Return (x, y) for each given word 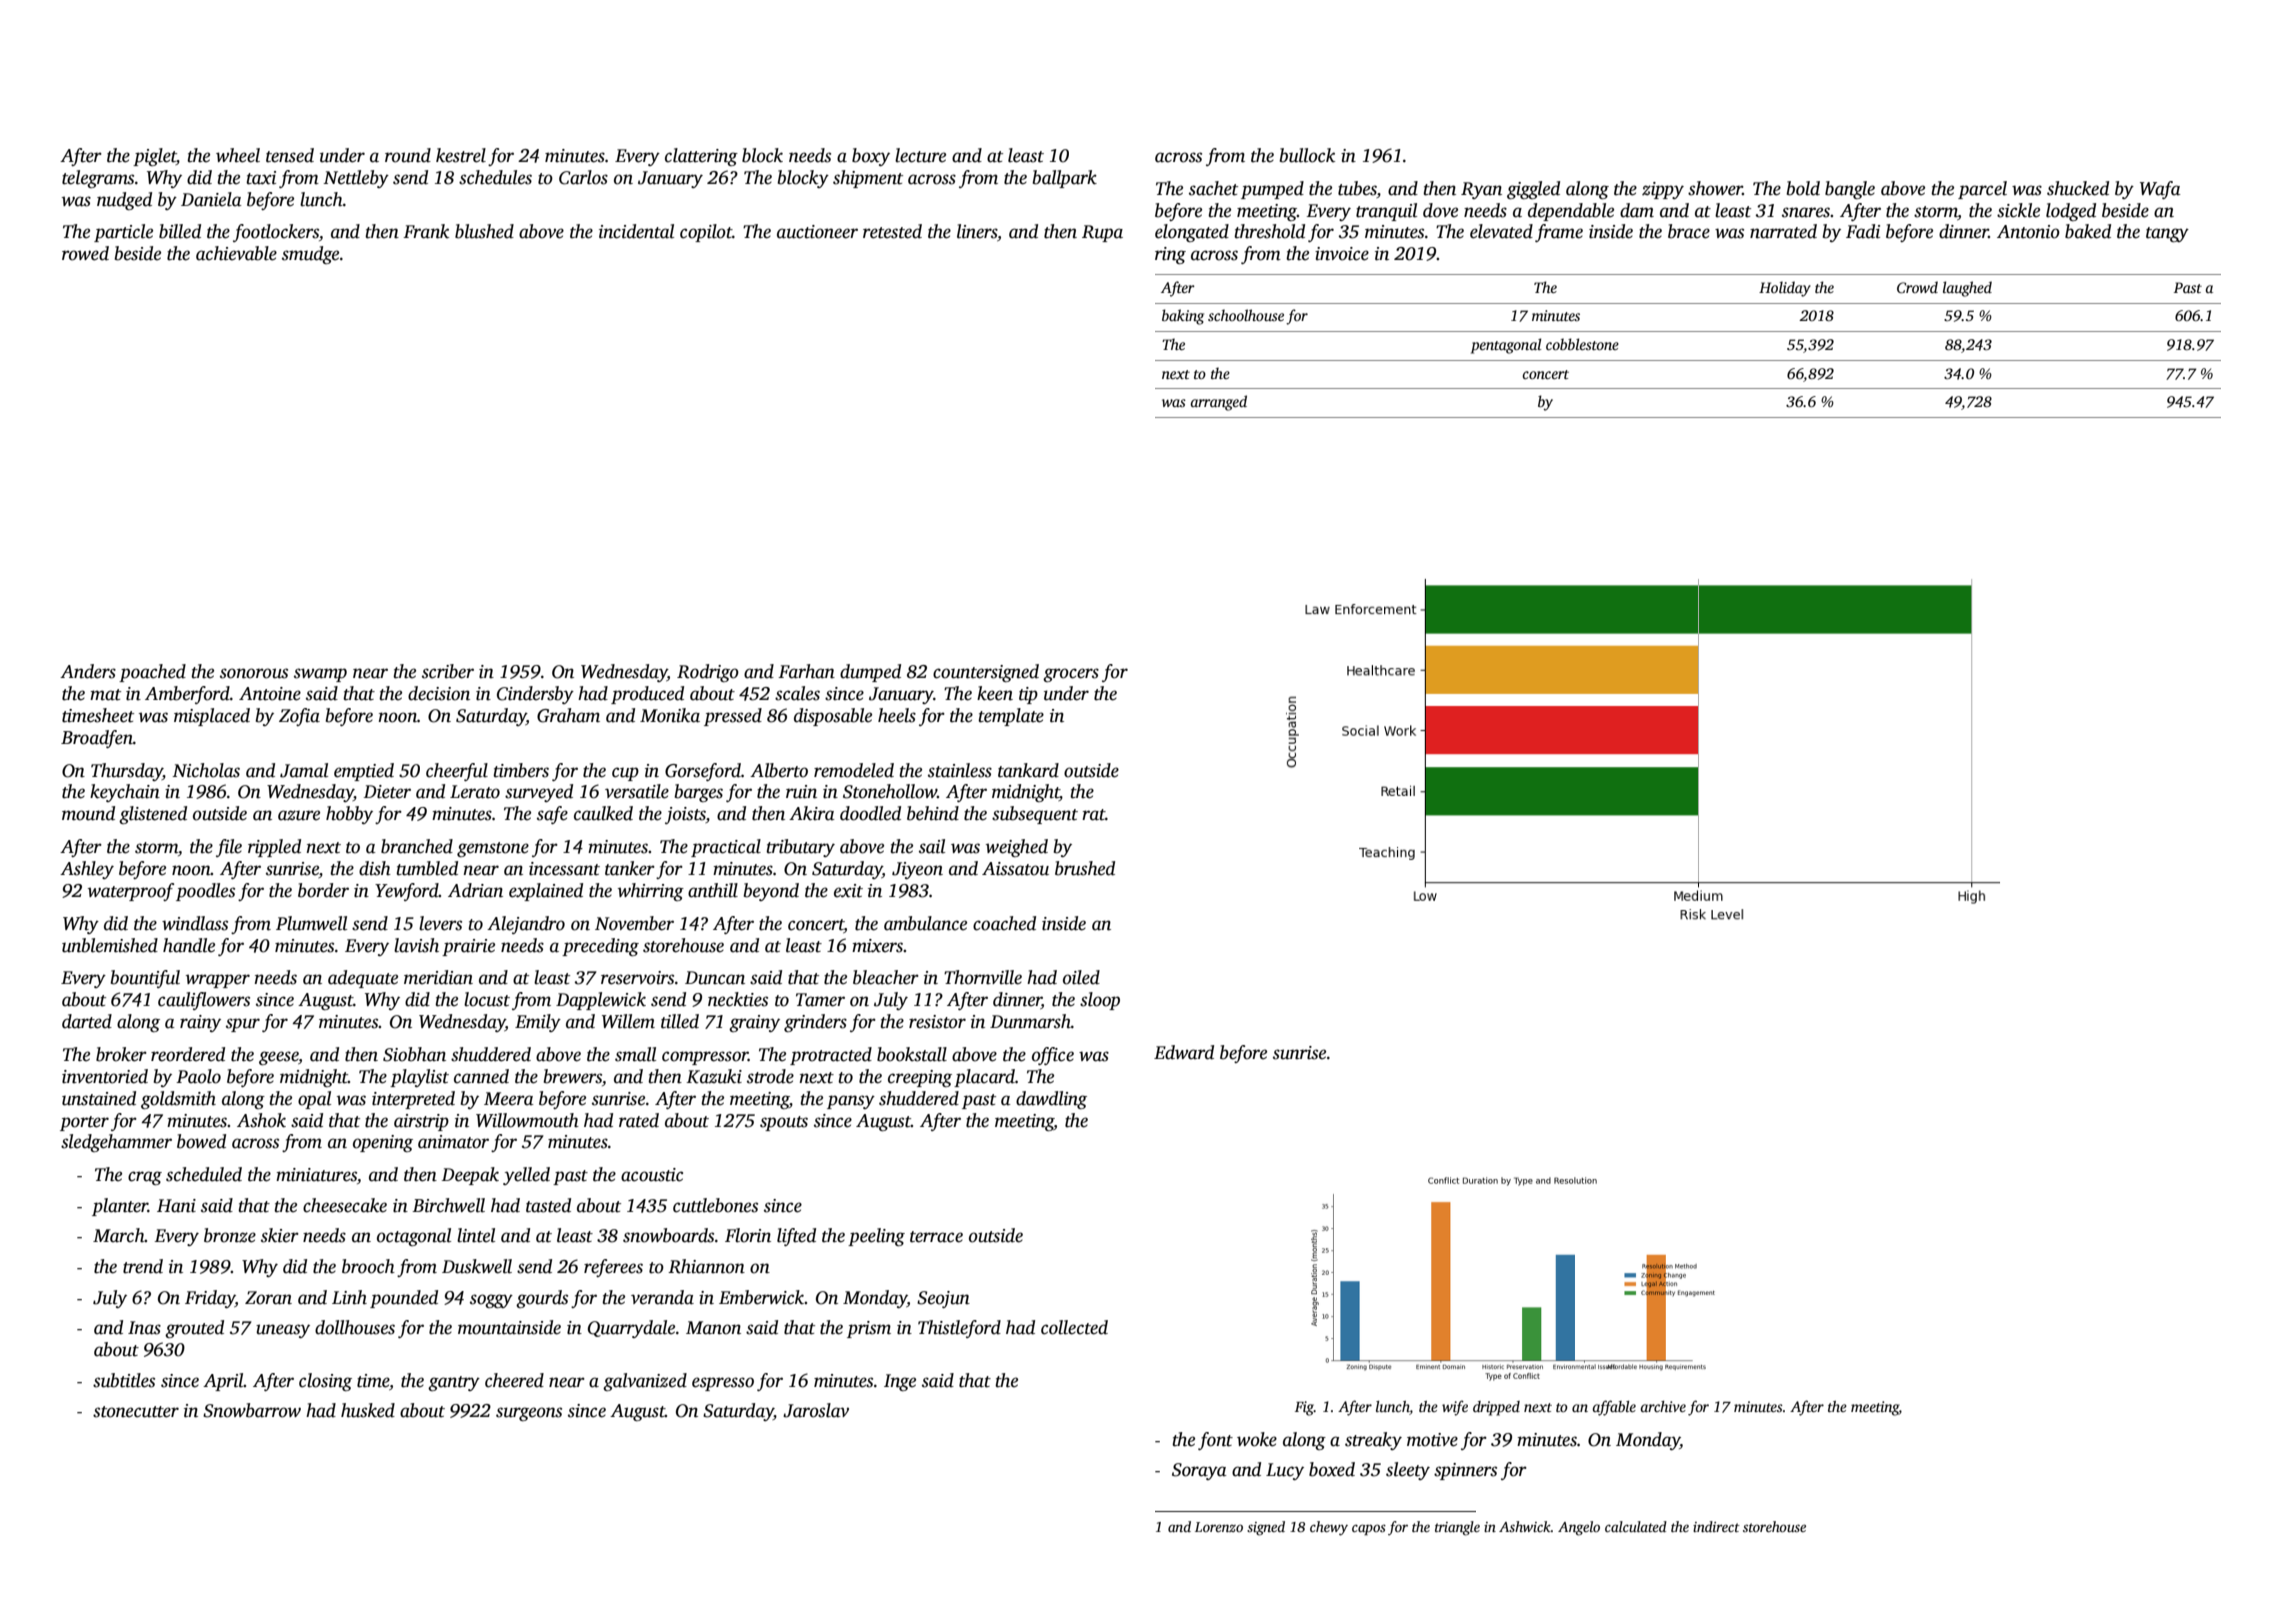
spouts (784, 1123)
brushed (1085, 868)
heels (897, 715)
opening (383, 1143)
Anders (88, 671)
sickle (2018, 210)
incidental (636, 231)
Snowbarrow (252, 1410)
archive (1663, 1406)
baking (1183, 317)
